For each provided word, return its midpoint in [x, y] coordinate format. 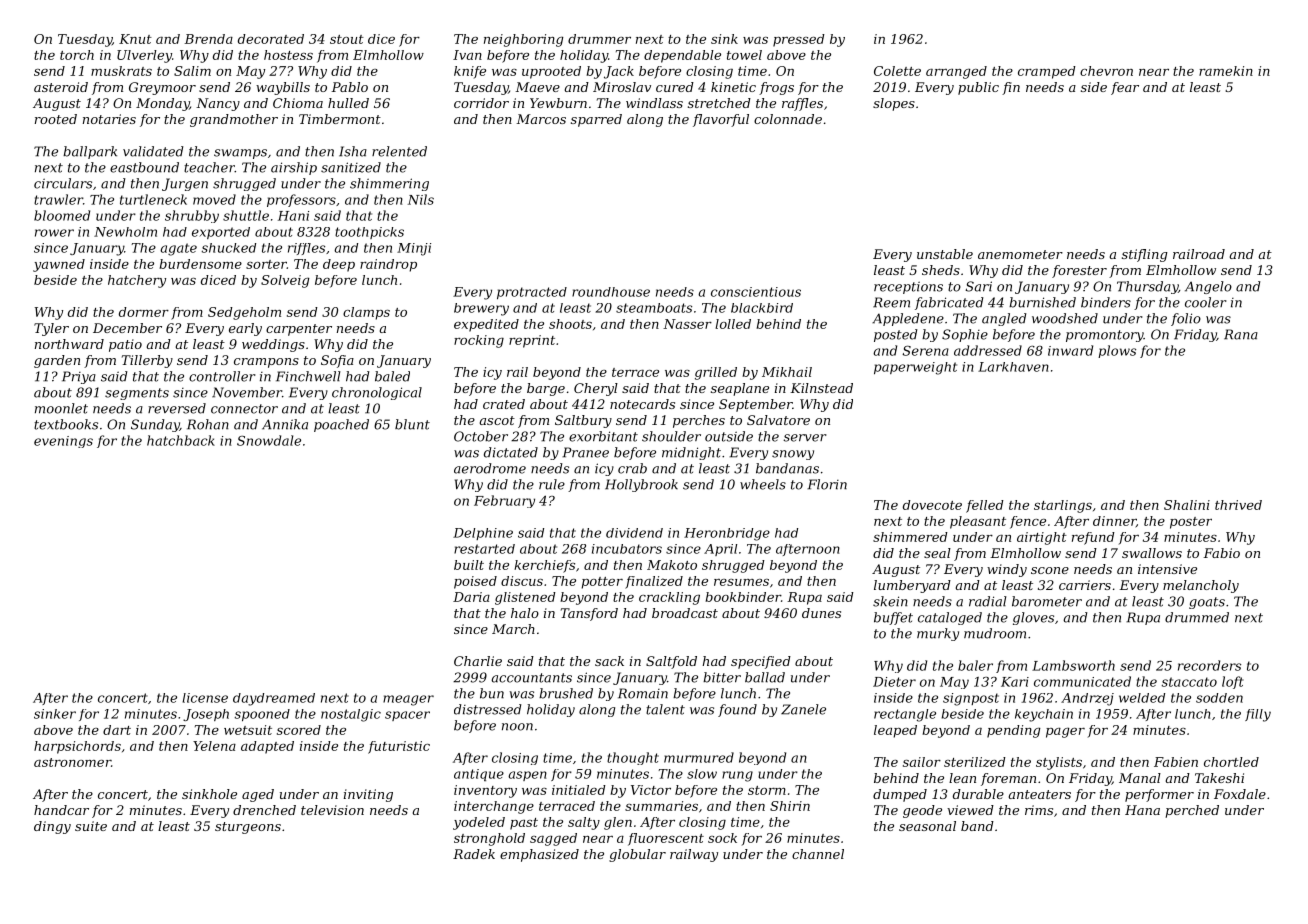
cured [675, 87]
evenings [63, 442]
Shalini [1187, 505]
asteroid [61, 87]
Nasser [687, 324]
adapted [267, 747]
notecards [642, 404]
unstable [945, 254]
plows [1117, 351]
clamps [366, 313]
